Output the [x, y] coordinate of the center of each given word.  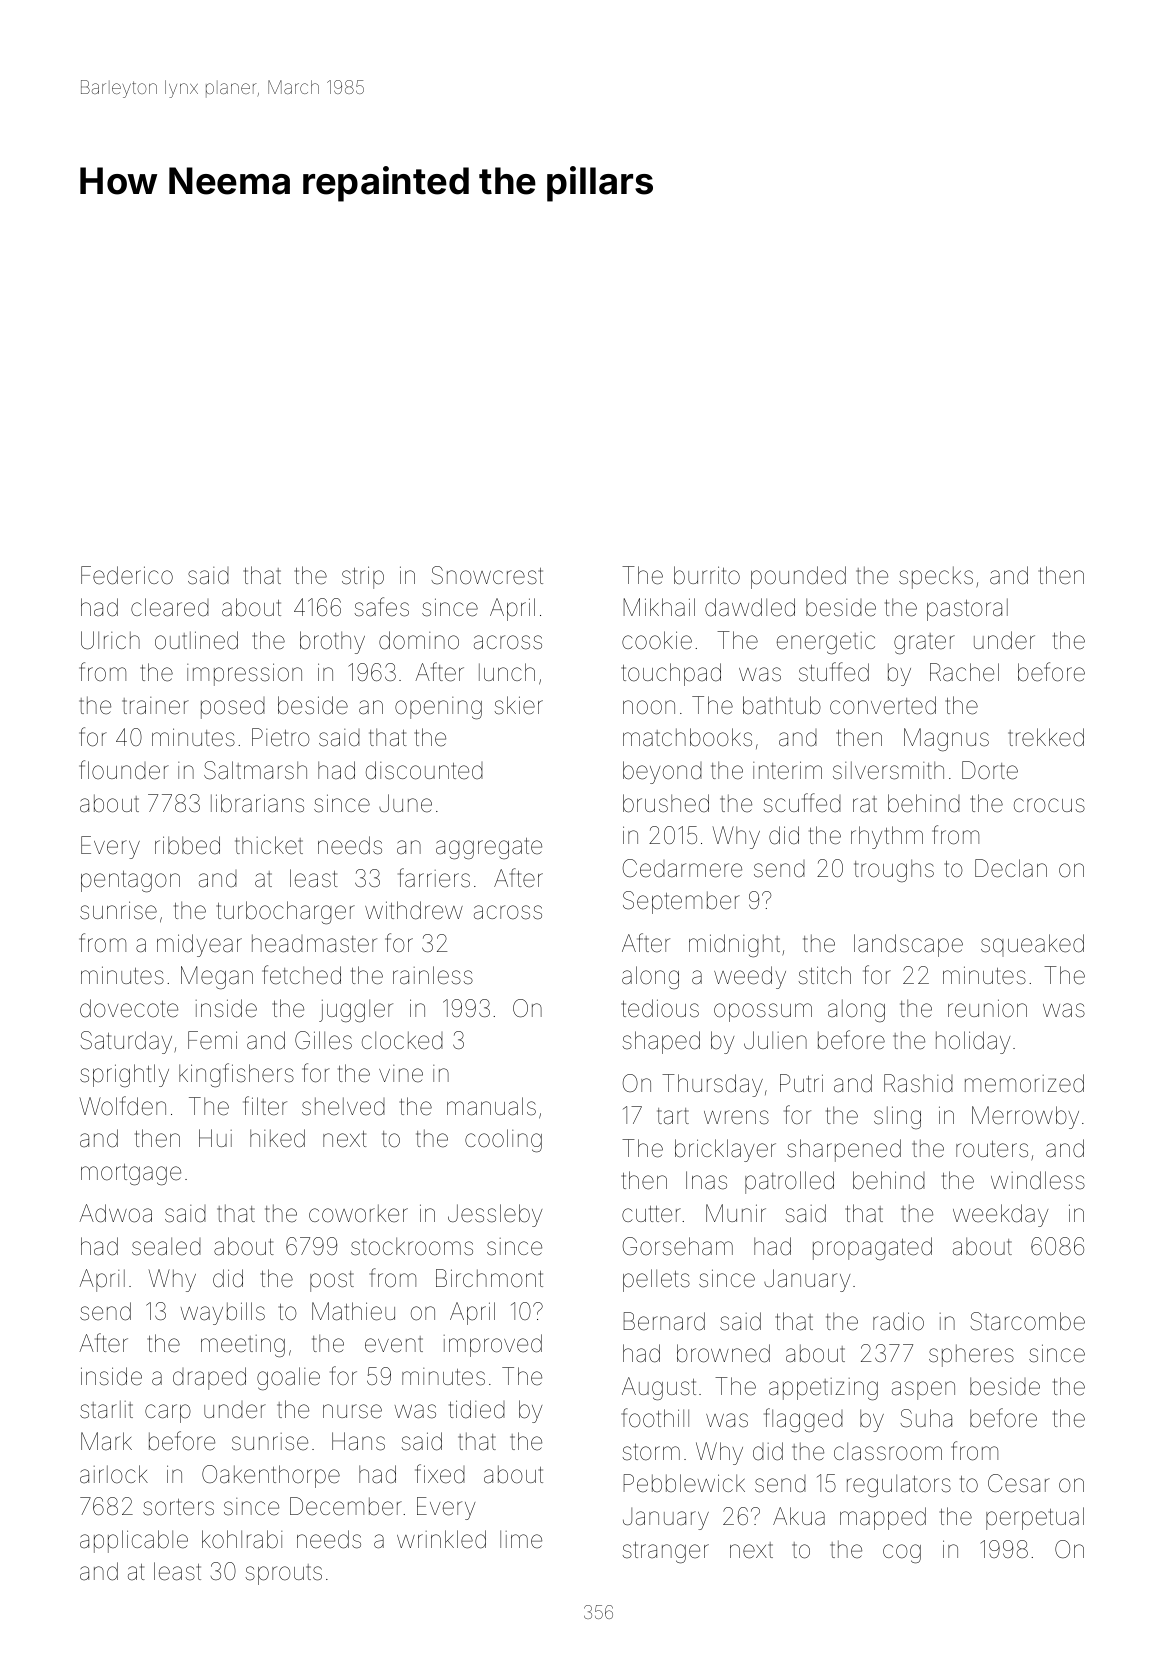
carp [168, 1413]
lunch [507, 672]
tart [673, 1116]
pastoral [967, 609]
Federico [127, 575]
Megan [217, 977]
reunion [987, 1008]
